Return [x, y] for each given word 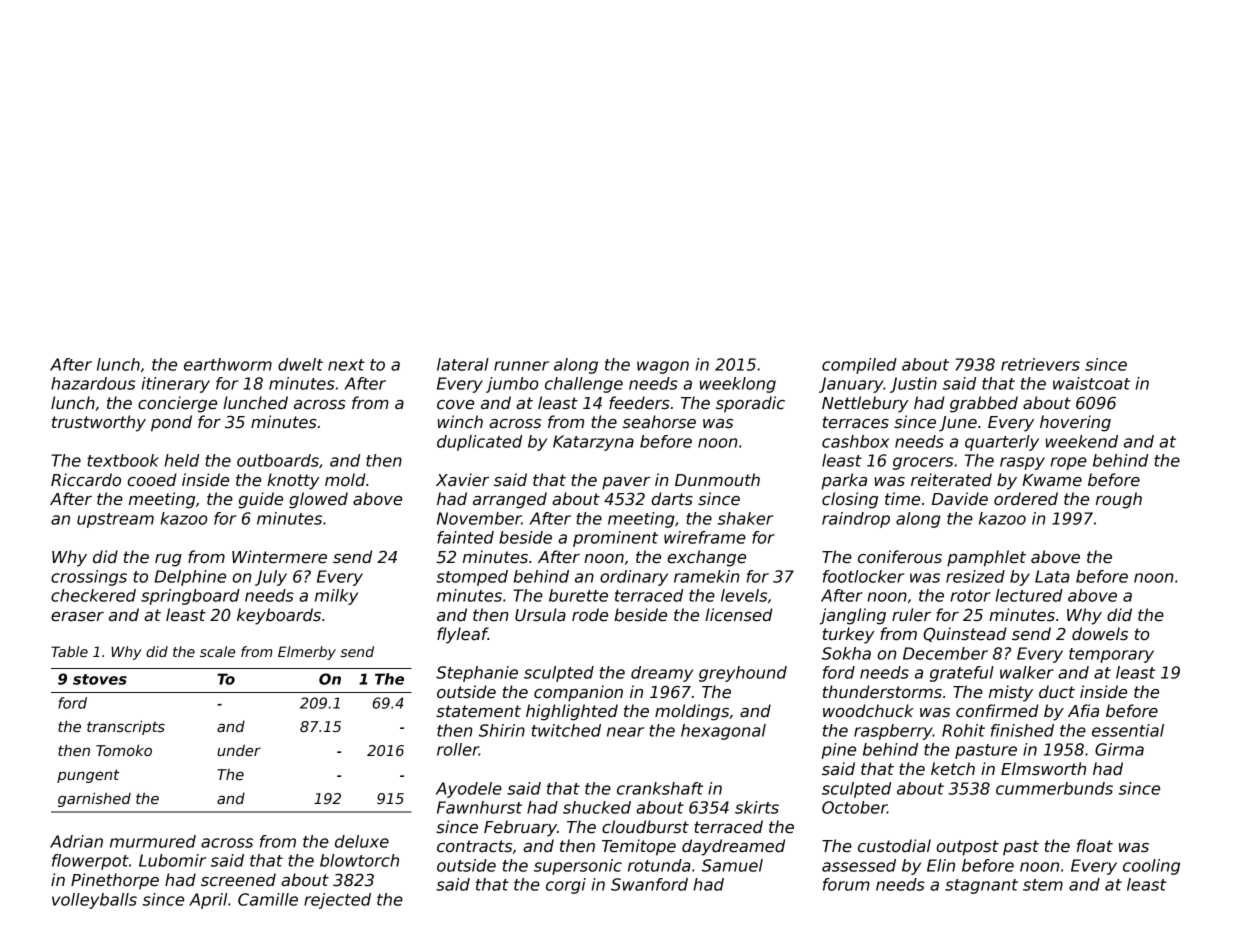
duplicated [479, 443]
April [208, 901]
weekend [1082, 441]
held [182, 460]
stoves [100, 679]
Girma [1119, 749]
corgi [566, 886]
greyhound [743, 674]
